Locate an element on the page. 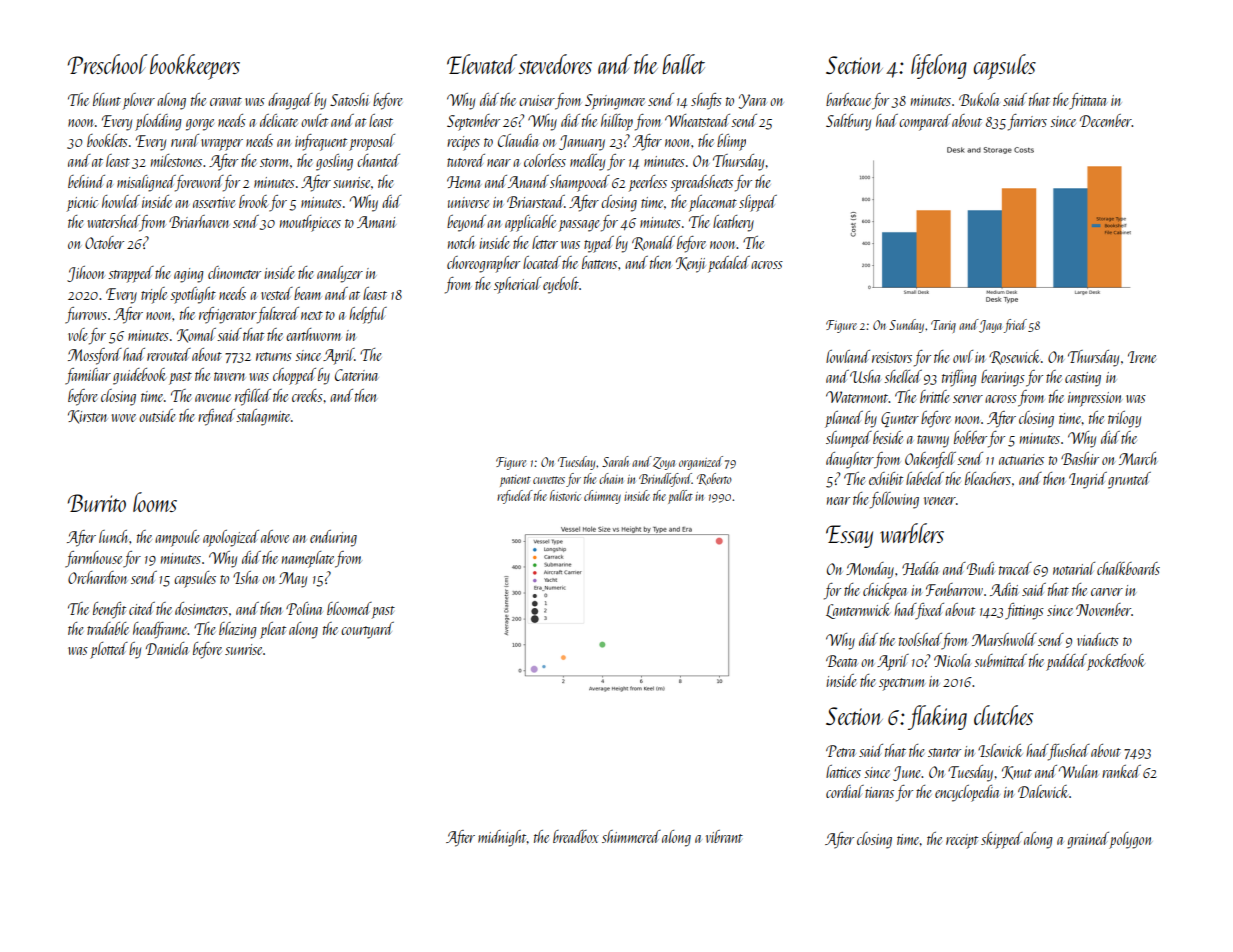 The height and width of the document is (952, 1233). courtyard is located at coordinates (367, 630).
